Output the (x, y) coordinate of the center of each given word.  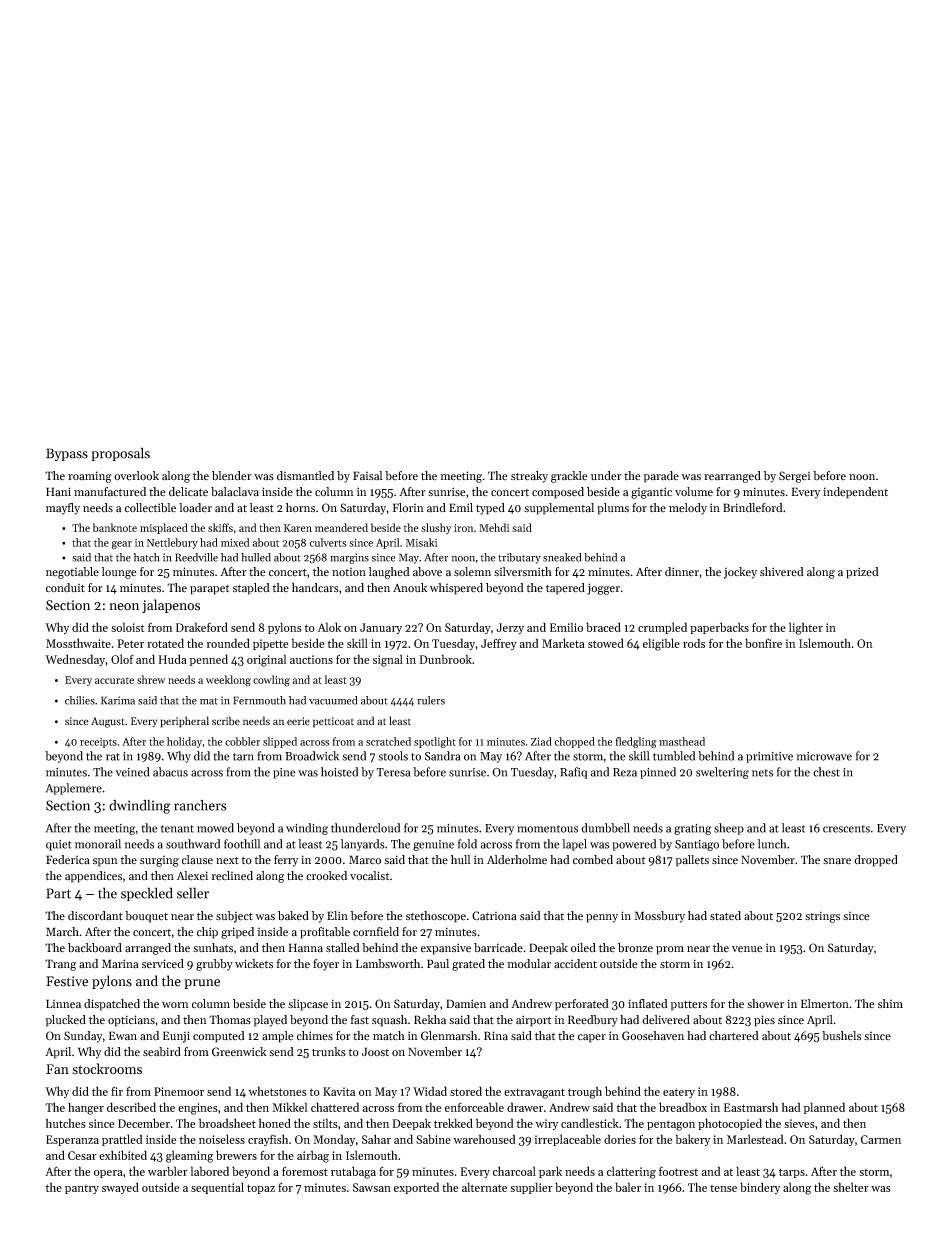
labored (210, 1171)
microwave (824, 756)
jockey (740, 573)
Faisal (368, 476)
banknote (115, 527)
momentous (547, 829)
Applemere (74, 789)
